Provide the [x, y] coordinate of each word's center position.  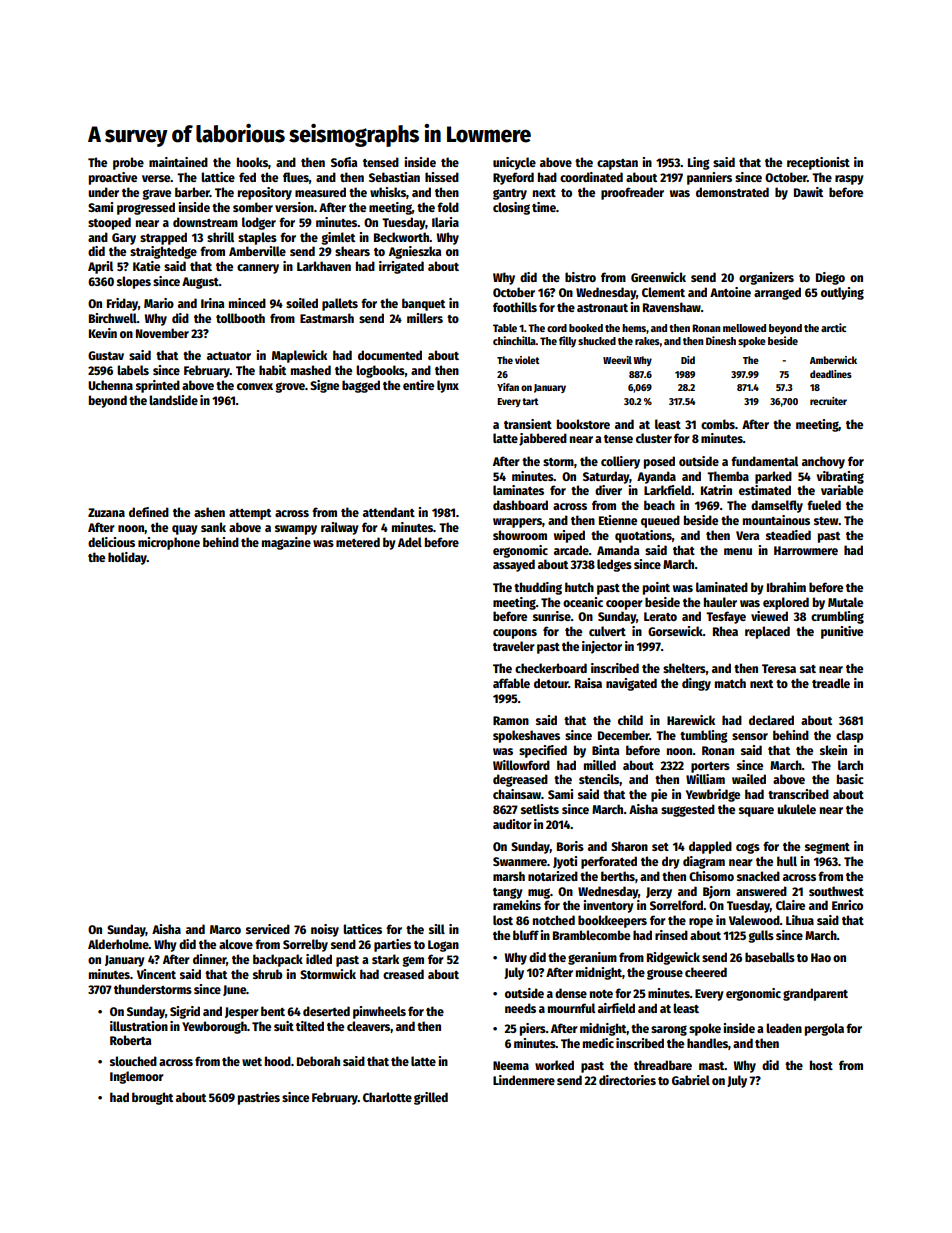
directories [627, 1080]
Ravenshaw [672, 307]
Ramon [511, 720]
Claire [790, 905]
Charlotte [387, 1097]
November [162, 333]
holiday [127, 558]
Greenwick [658, 277]
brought [152, 1098]
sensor [750, 736]
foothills [515, 307]
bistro [580, 277]
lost [503, 920]
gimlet [338, 238]
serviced [268, 929]
